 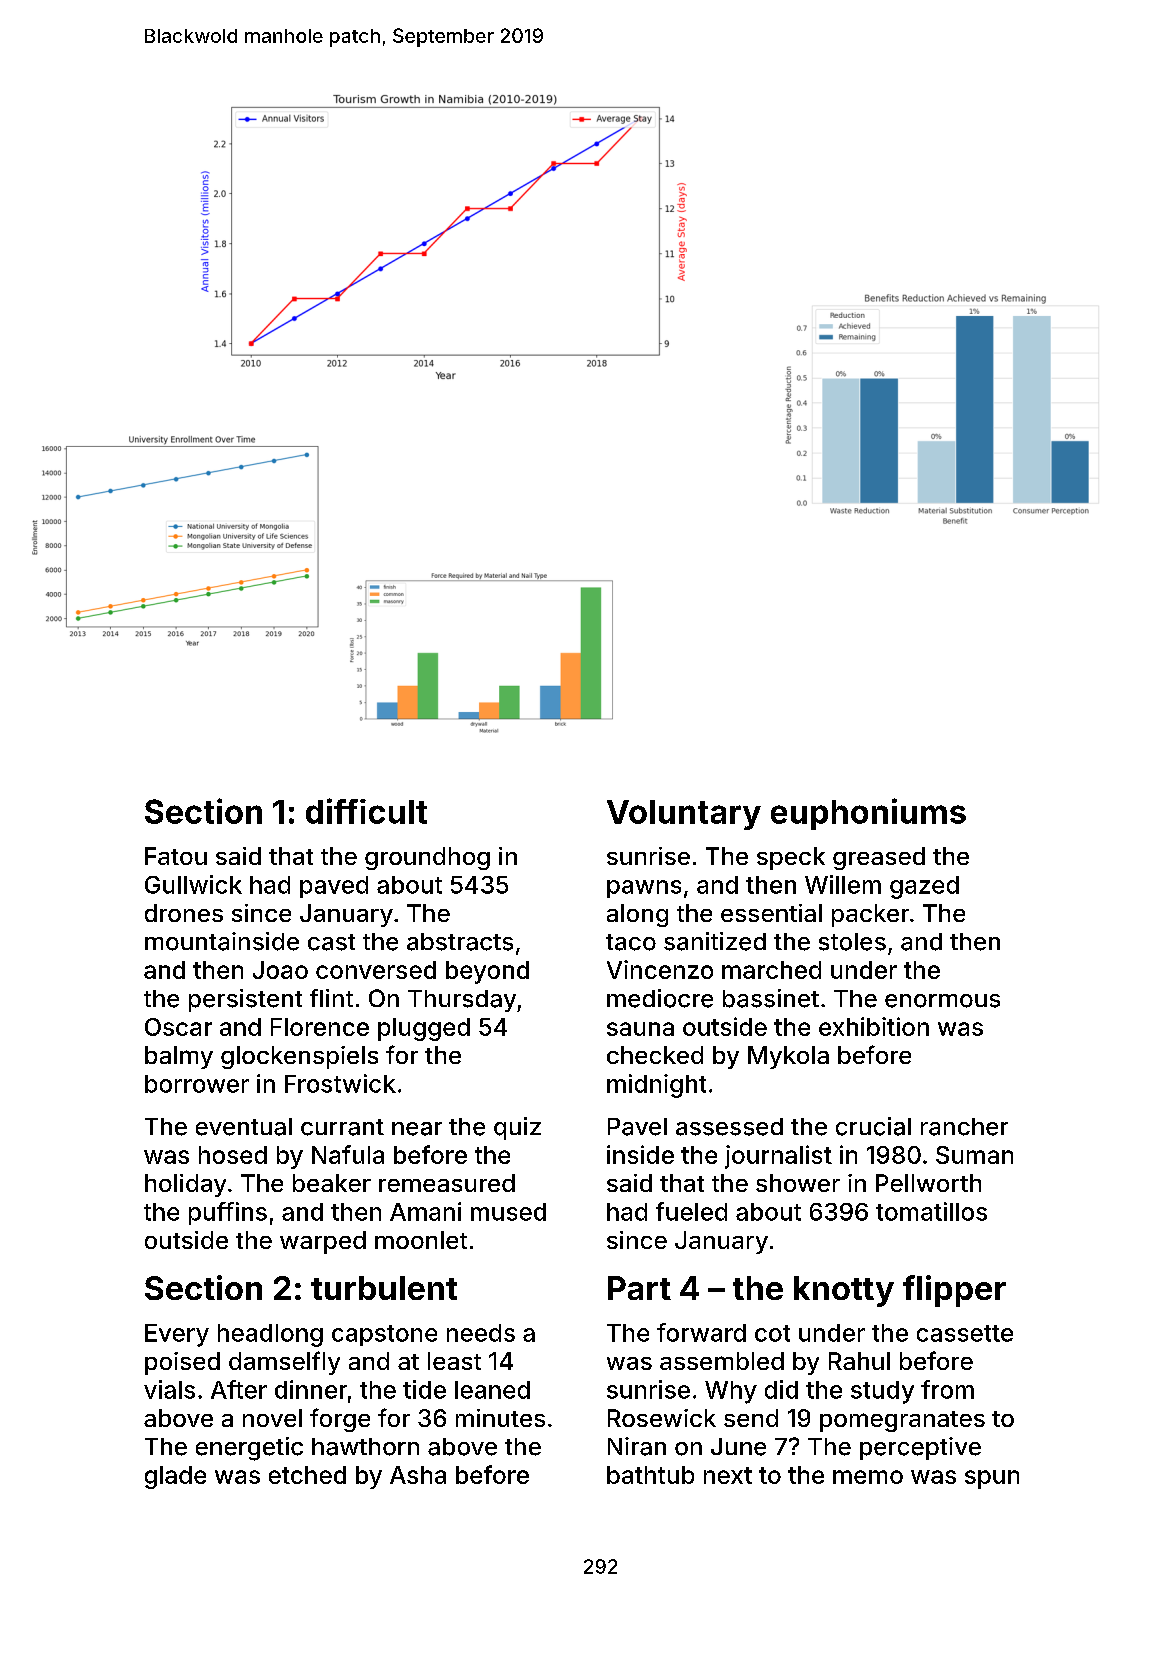 What do you see at coordinates (340, 1420) in the screenshot?
I see `forge` at bounding box center [340, 1420].
